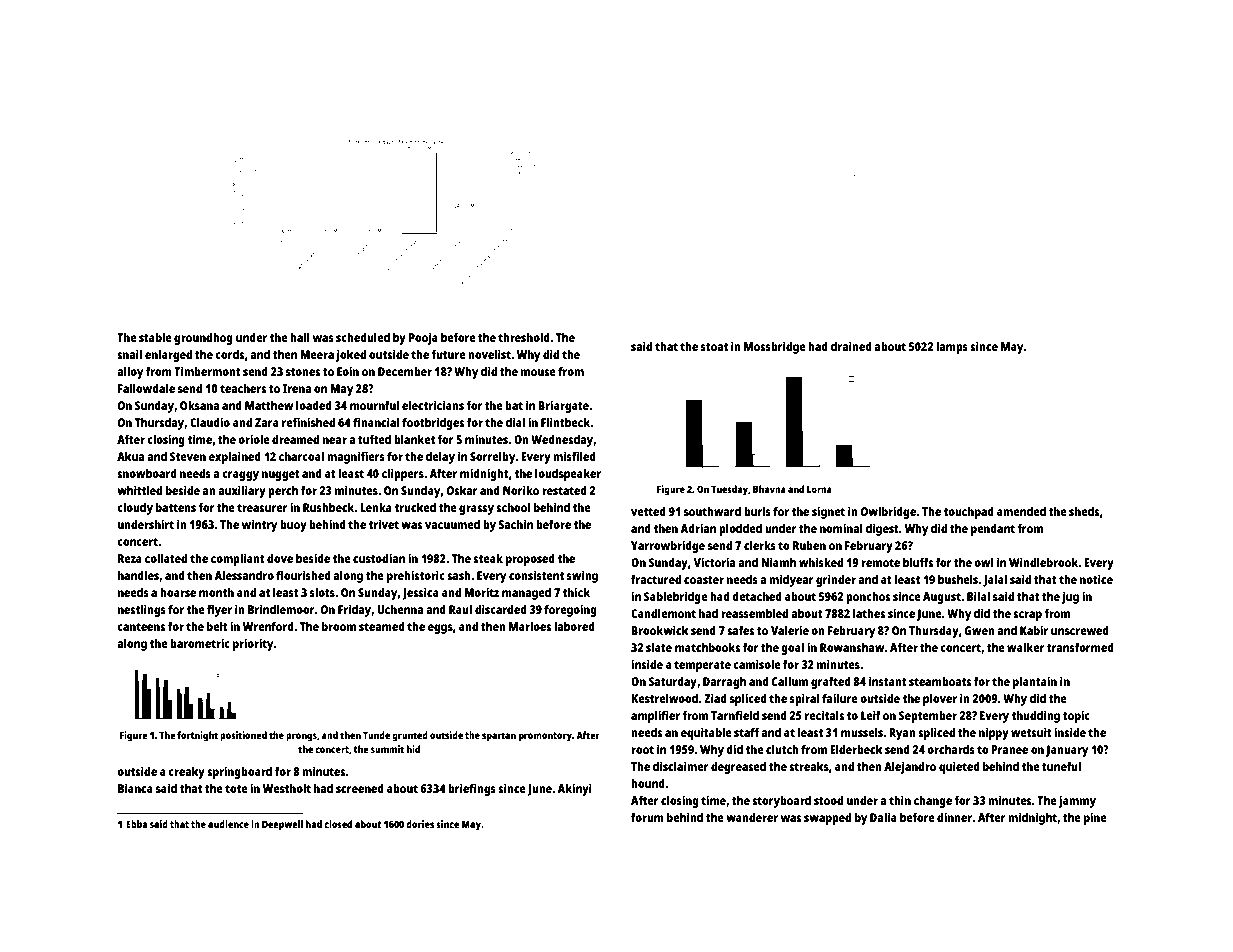 The width and height of the screenshot is (1233, 952). I want to click on Ebba, so click(137, 824).
